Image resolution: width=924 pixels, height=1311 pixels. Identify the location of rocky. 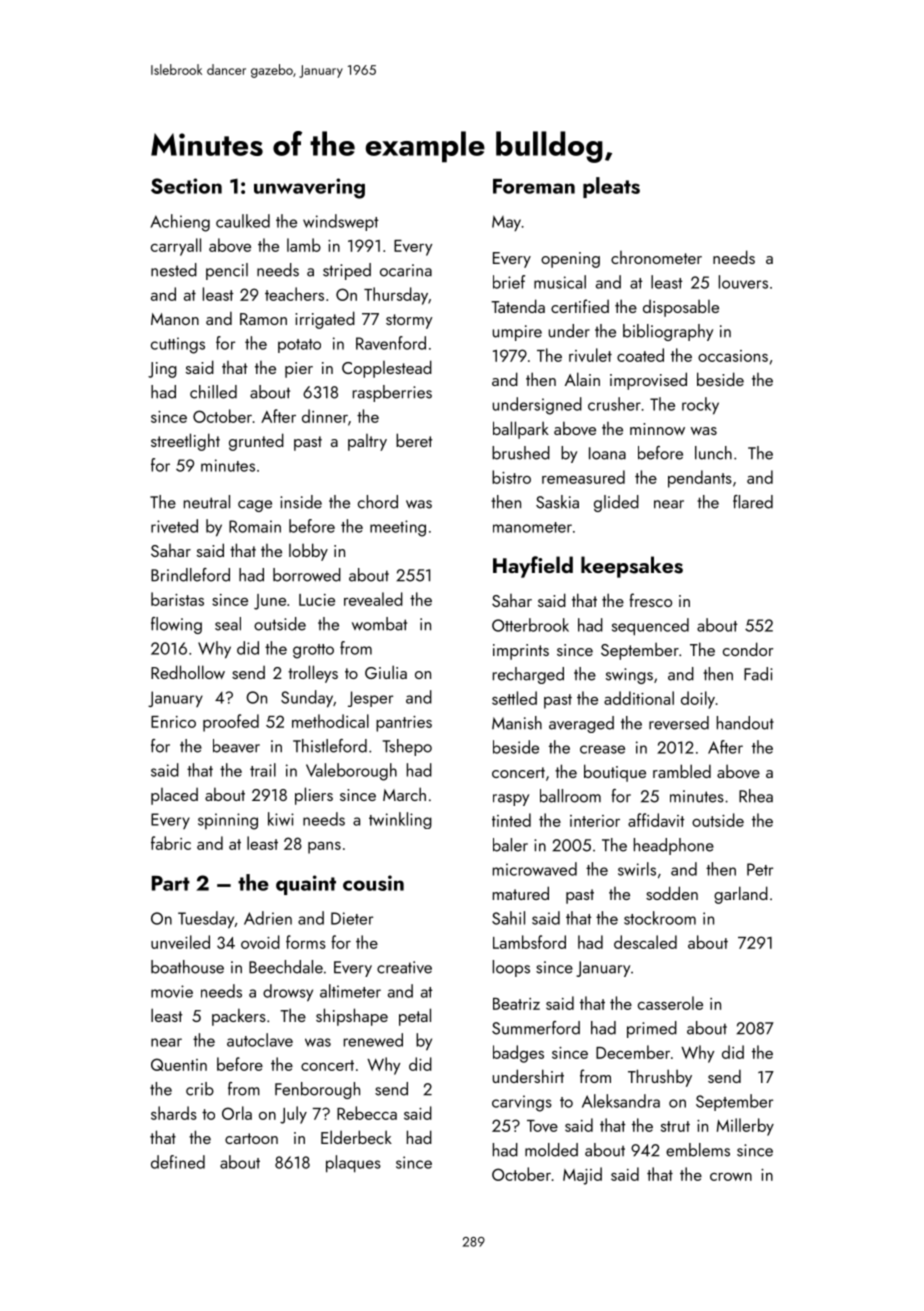
(700, 406).
